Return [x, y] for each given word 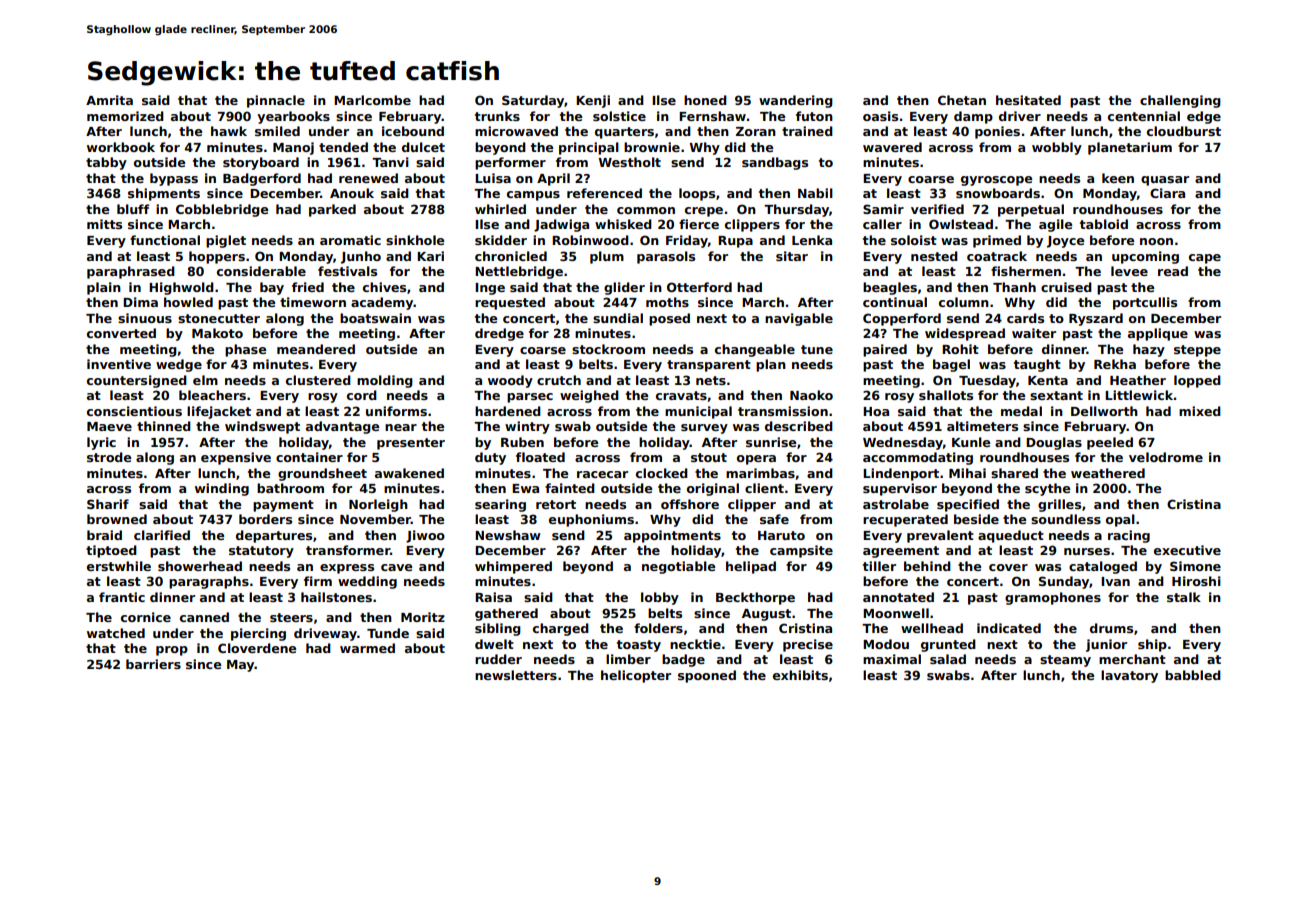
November [375, 519]
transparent [709, 366]
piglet [226, 241]
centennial [1144, 116]
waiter [1034, 333]
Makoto [217, 333]
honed [705, 100]
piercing [258, 634]
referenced [604, 193]
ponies [997, 132]
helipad [751, 567]
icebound [413, 131]
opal [1120, 520]
